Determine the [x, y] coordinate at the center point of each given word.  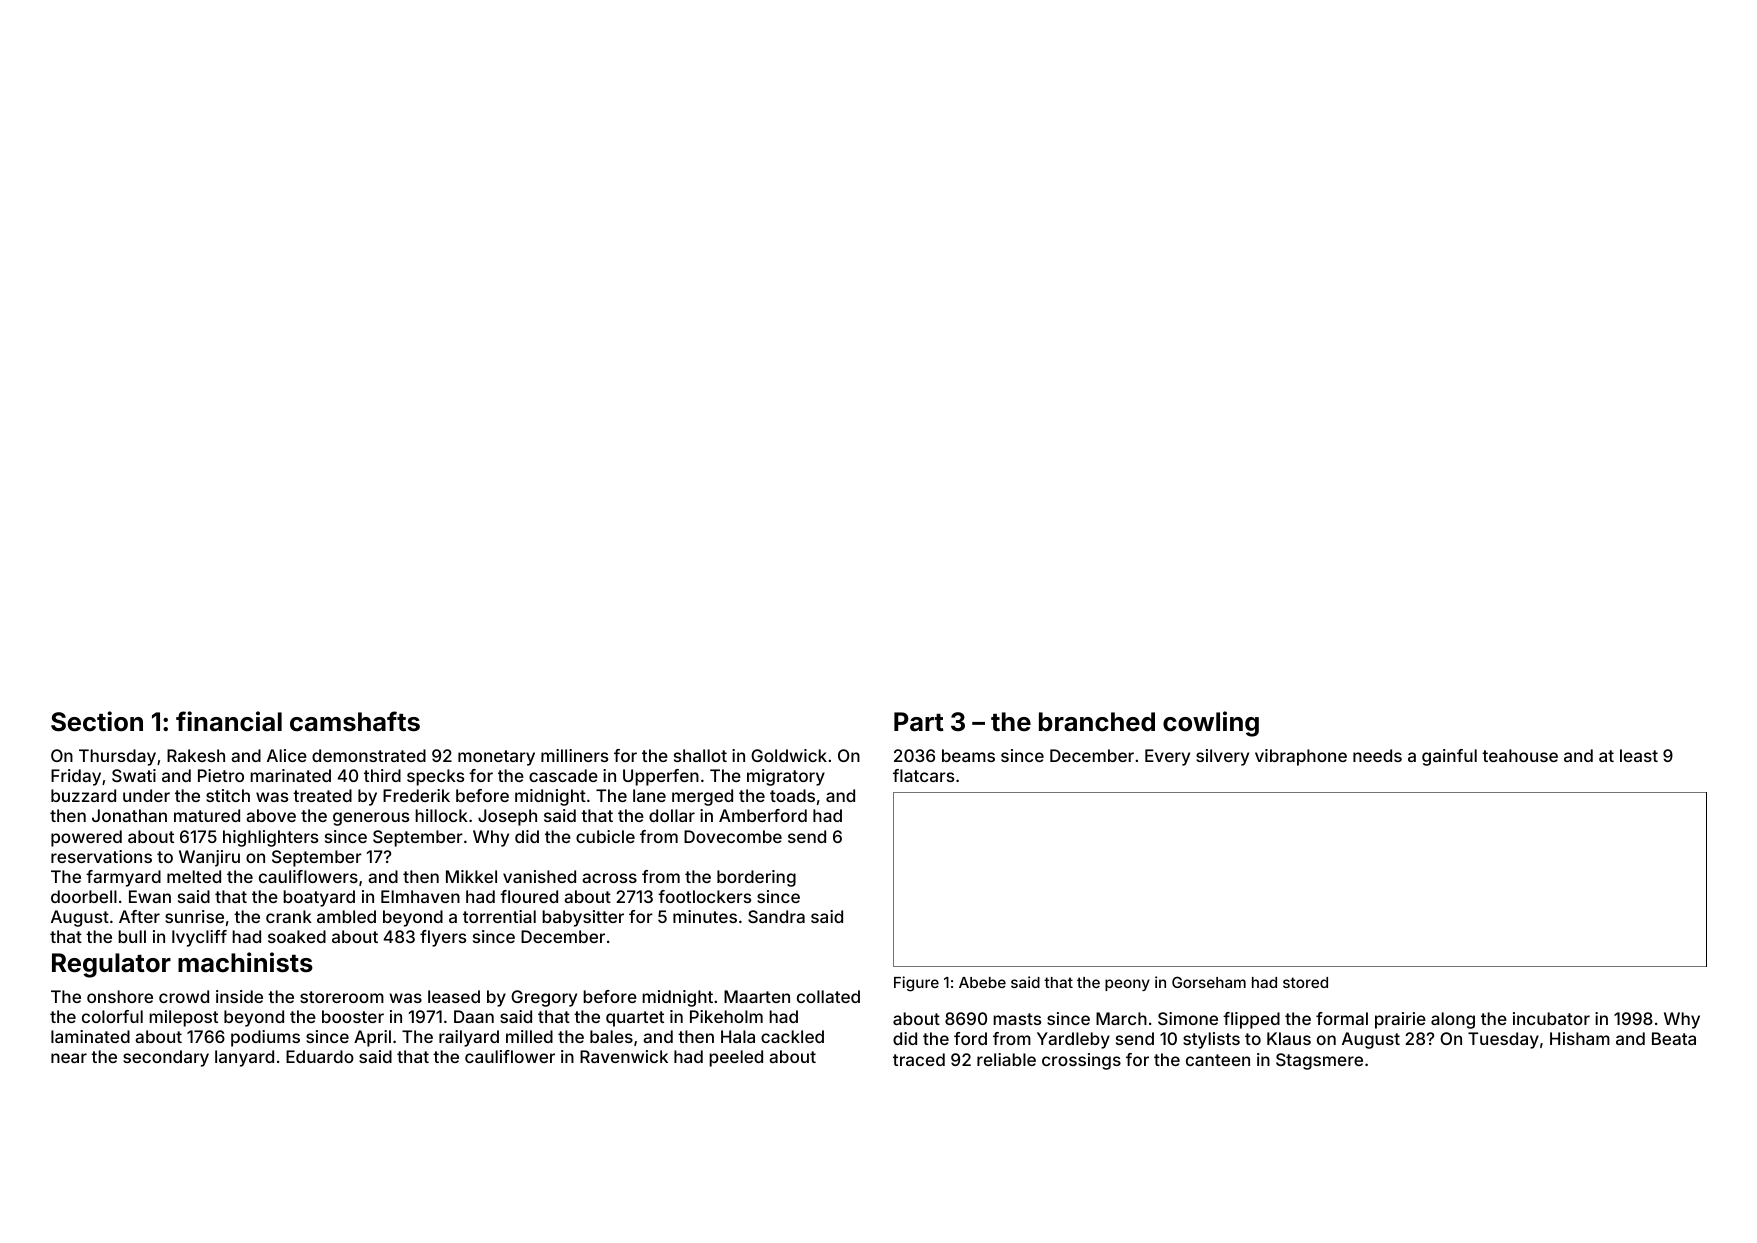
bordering [756, 878]
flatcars [923, 775]
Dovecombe [733, 836]
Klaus [1289, 1038]
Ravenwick [624, 1056]
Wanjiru [209, 858]
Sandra [776, 916]
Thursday [117, 757]
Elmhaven [420, 896]
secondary [166, 1058]
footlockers [704, 896]
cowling [1211, 724]
